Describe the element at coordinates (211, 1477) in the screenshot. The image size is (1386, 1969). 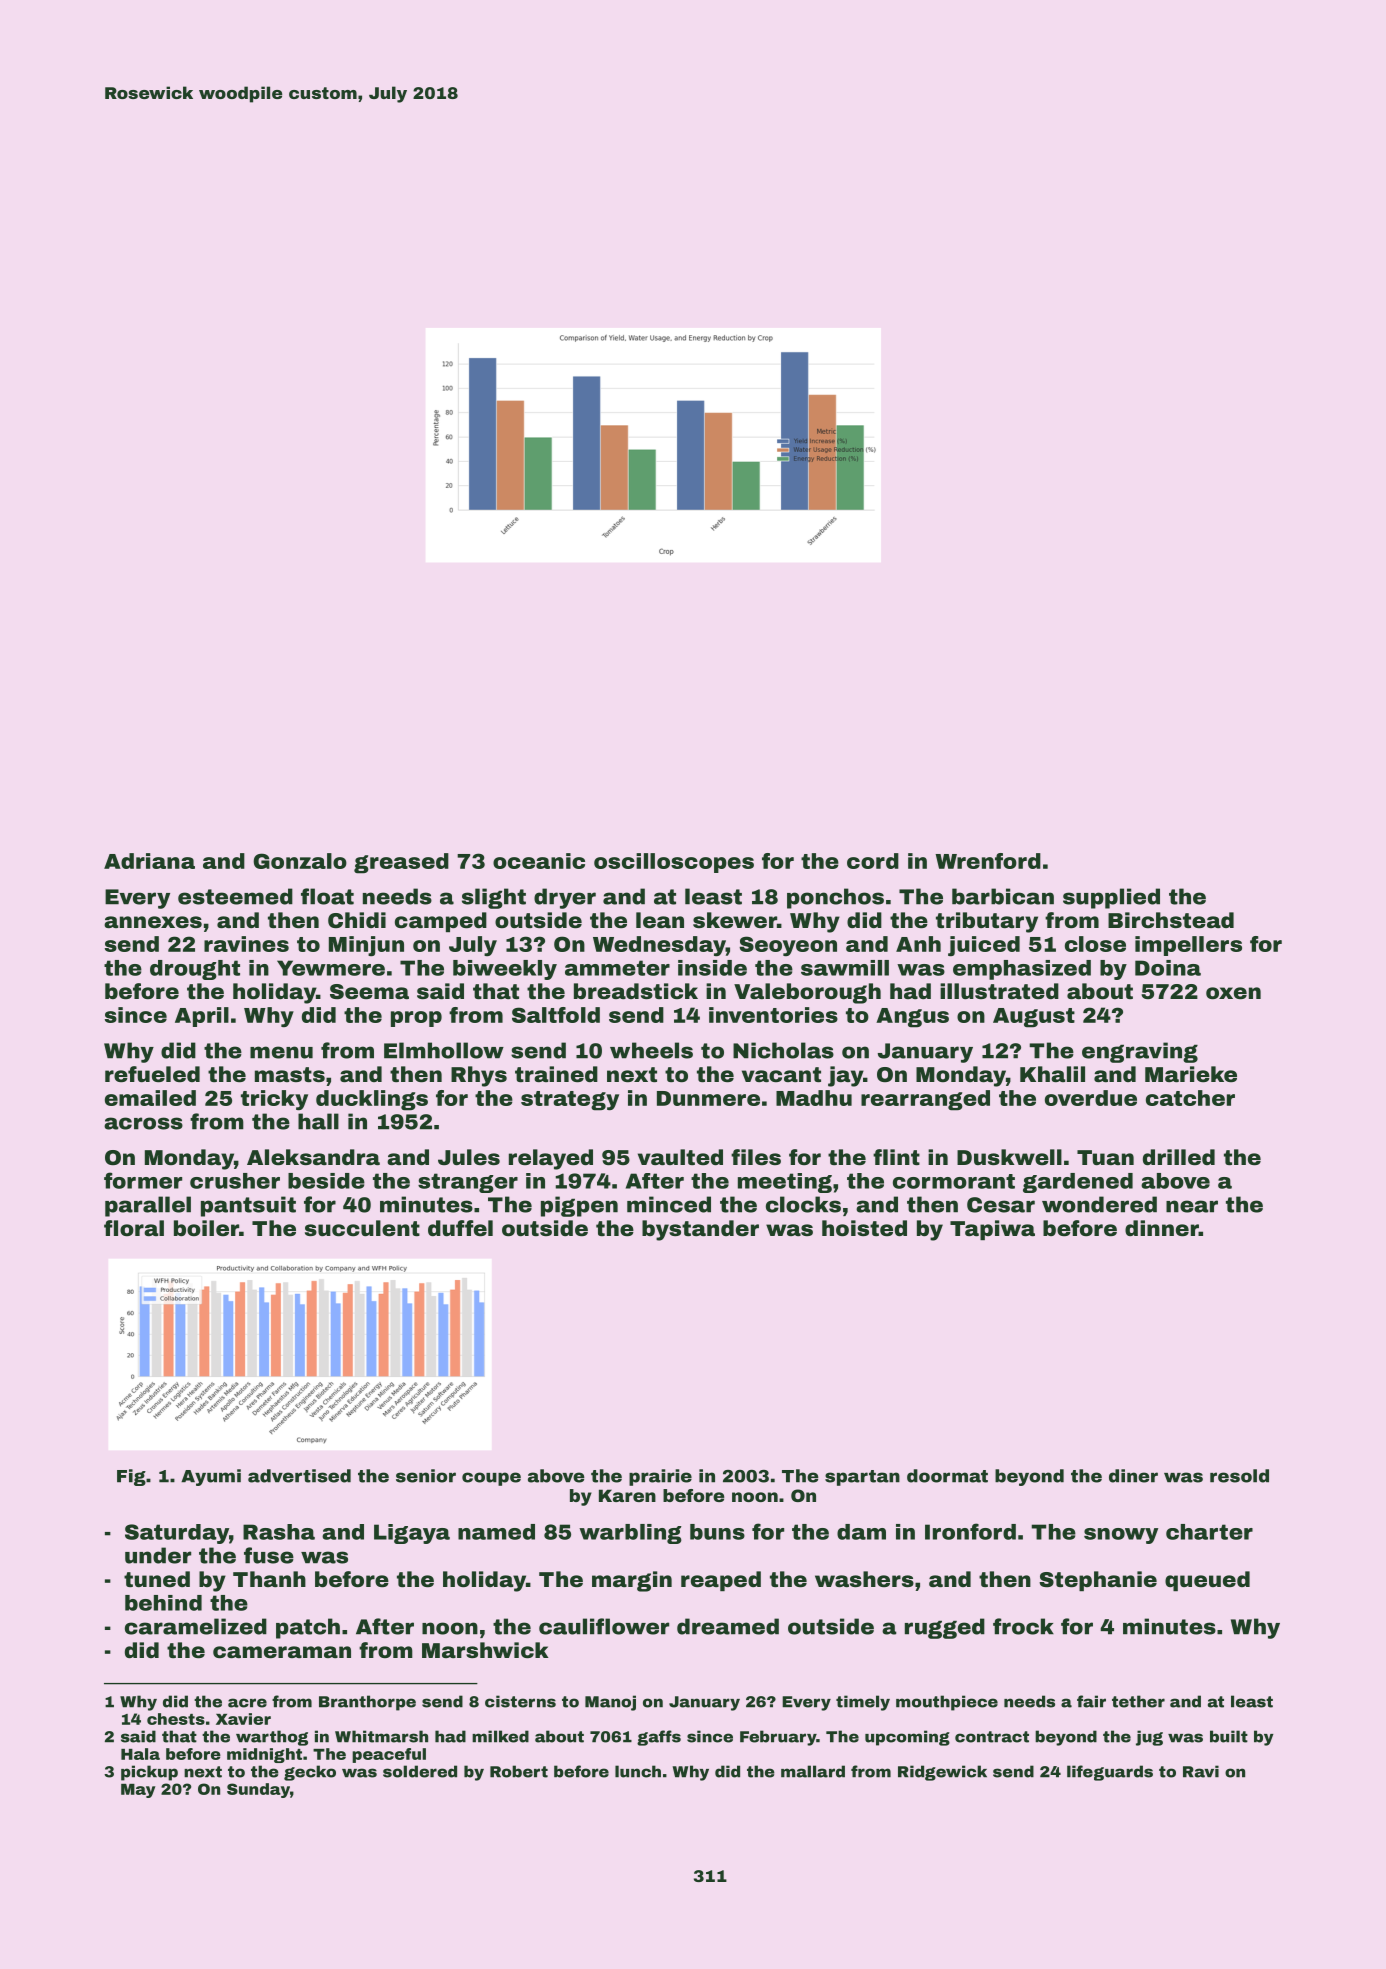
I see `Ayumi` at that location.
